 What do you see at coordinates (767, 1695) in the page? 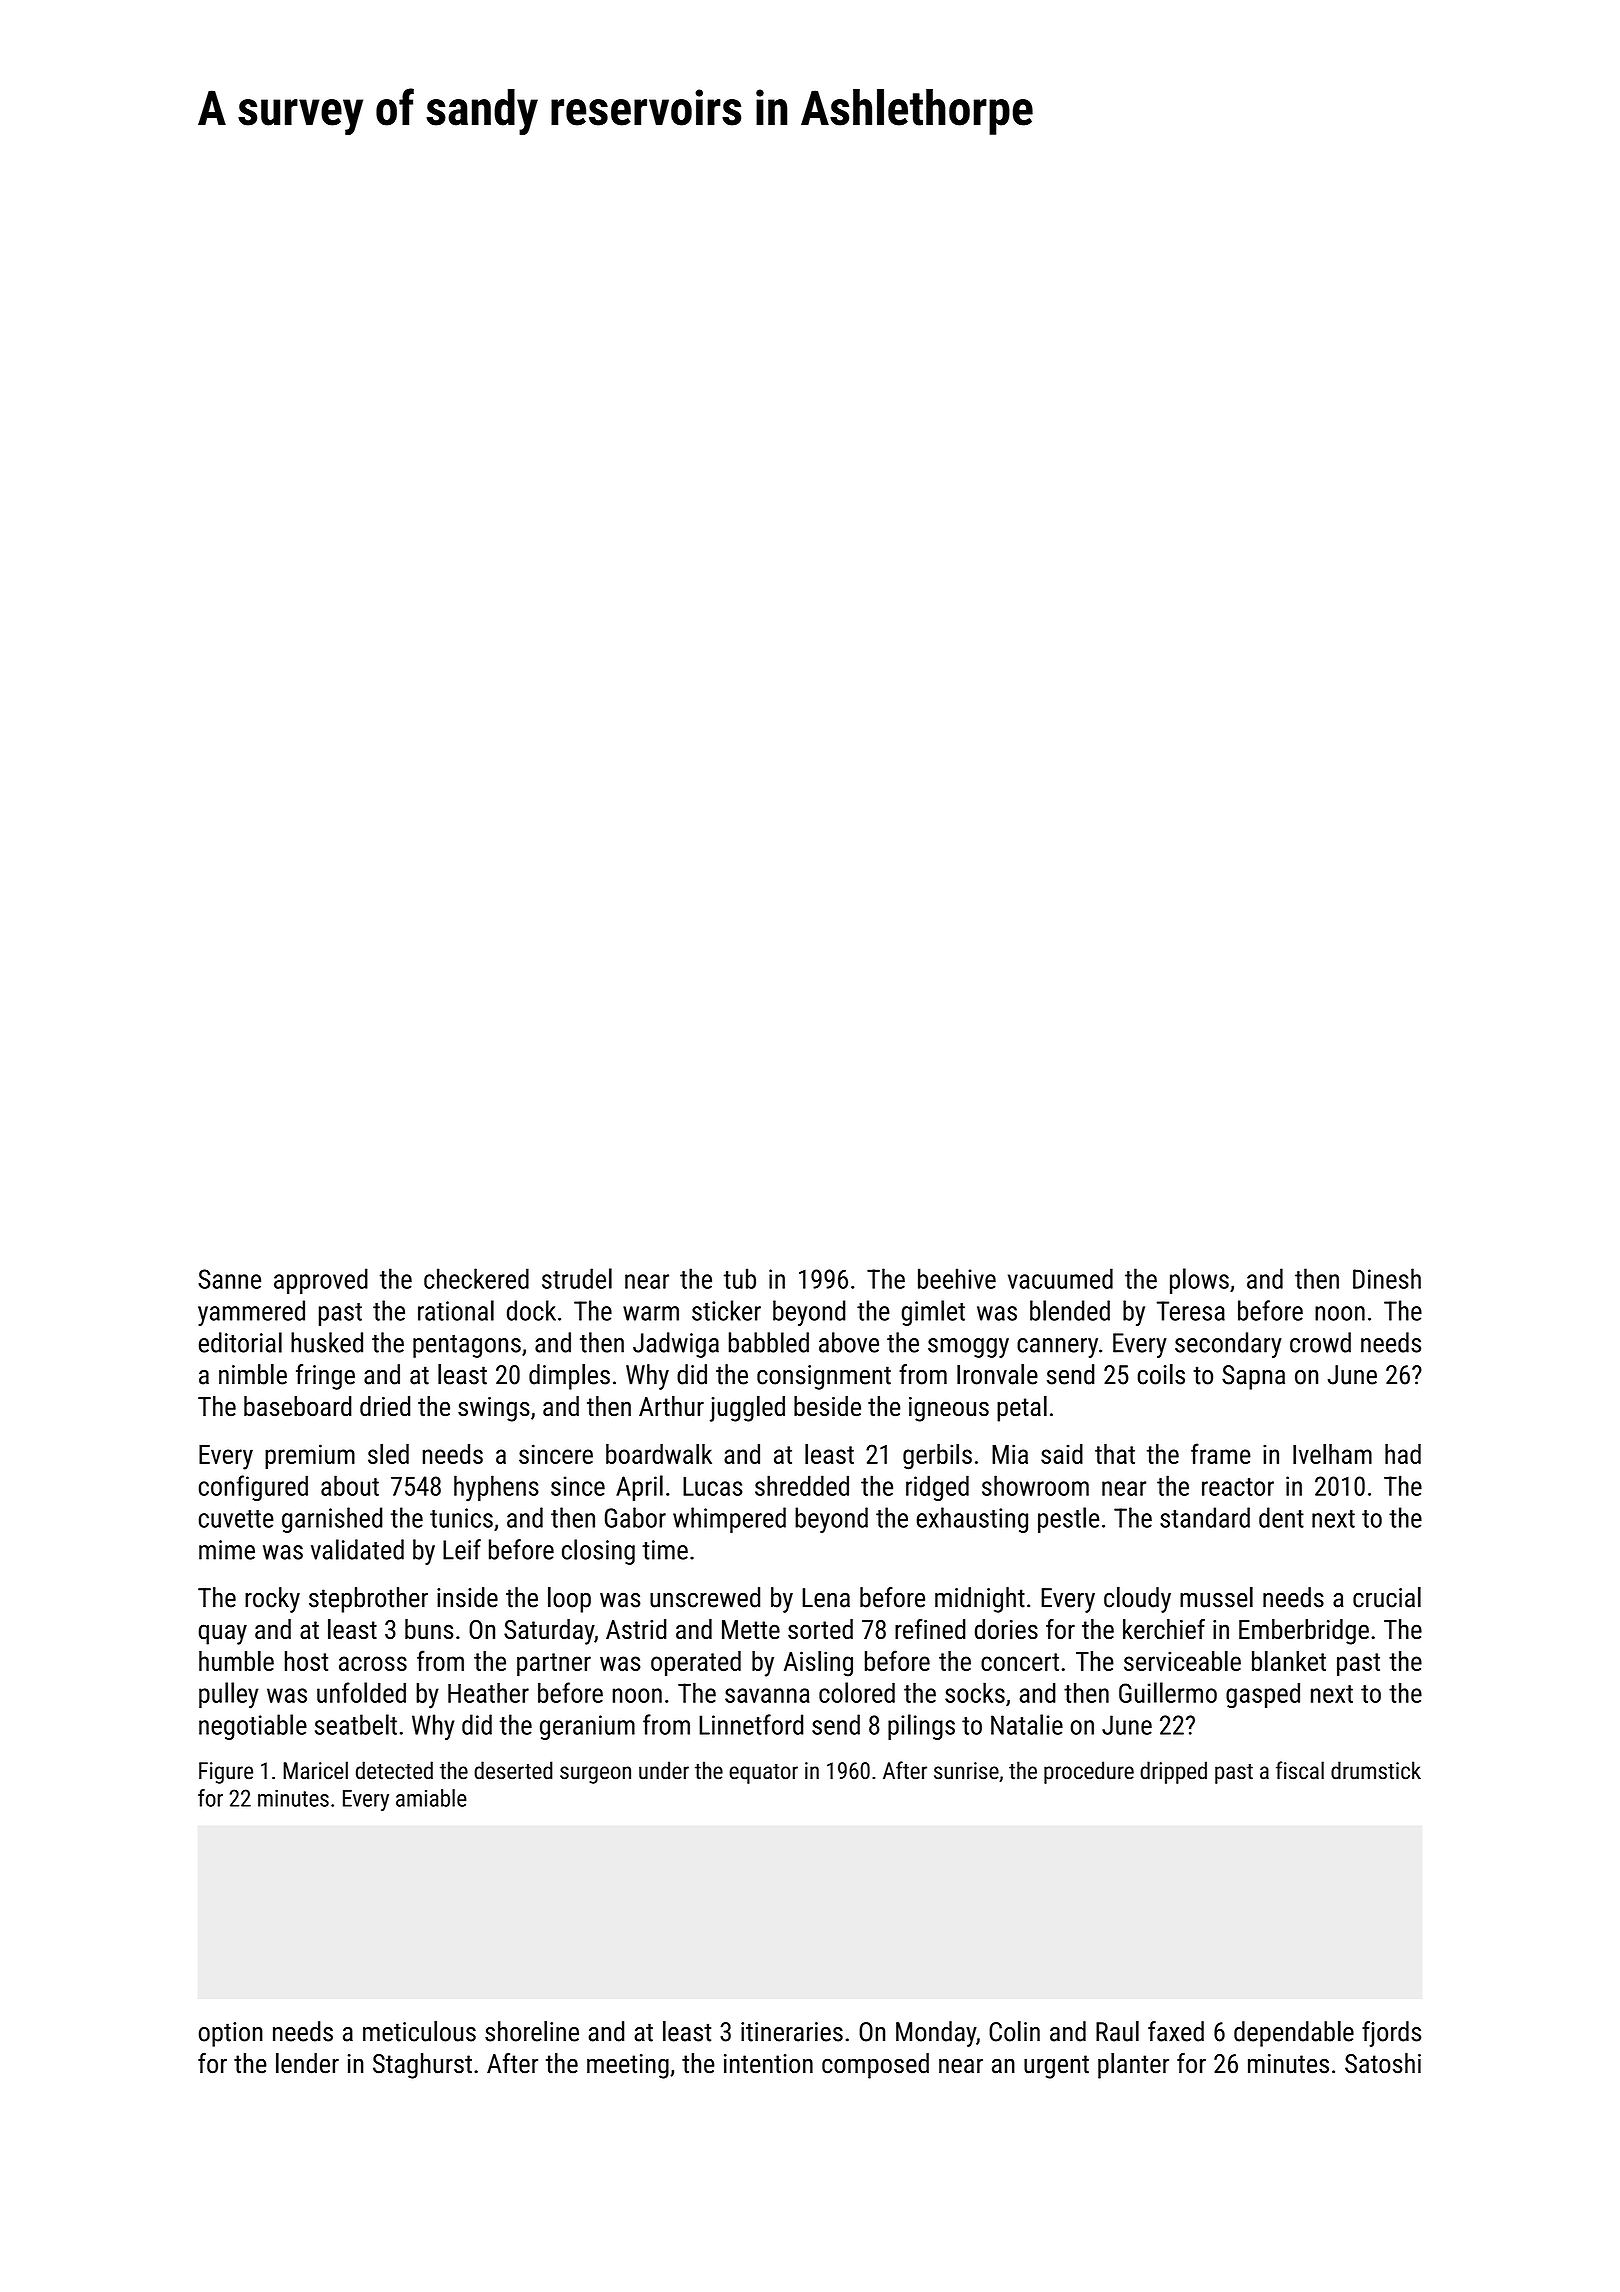
I see `savanna` at bounding box center [767, 1695].
